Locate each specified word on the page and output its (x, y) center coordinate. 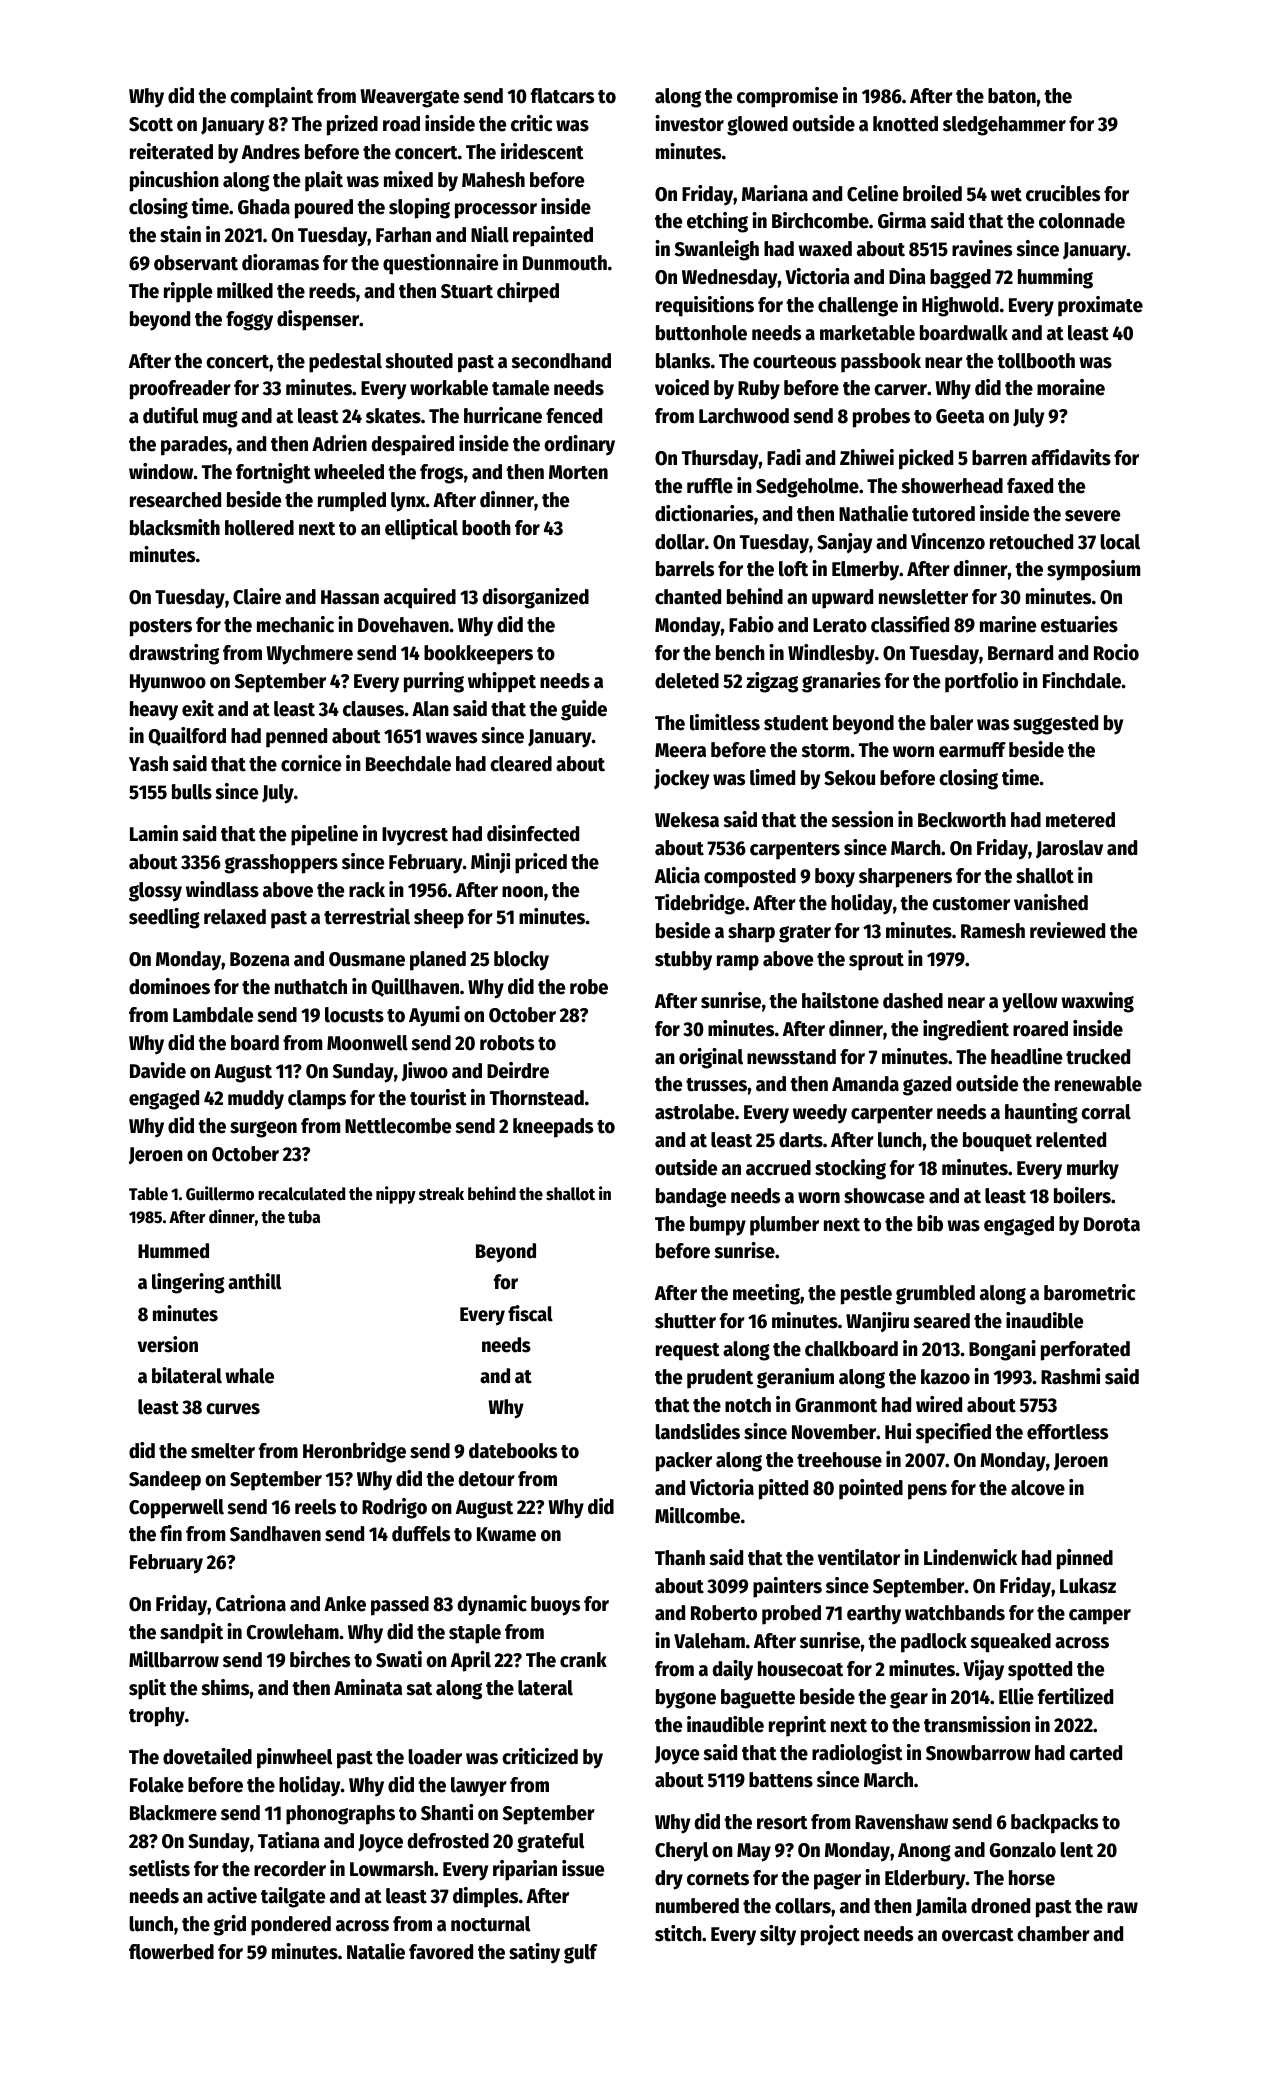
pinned (1085, 1559)
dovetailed (207, 1756)
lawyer (479, 1787)
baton (1012, 96)
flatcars (562, 96)
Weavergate (409, 98)
